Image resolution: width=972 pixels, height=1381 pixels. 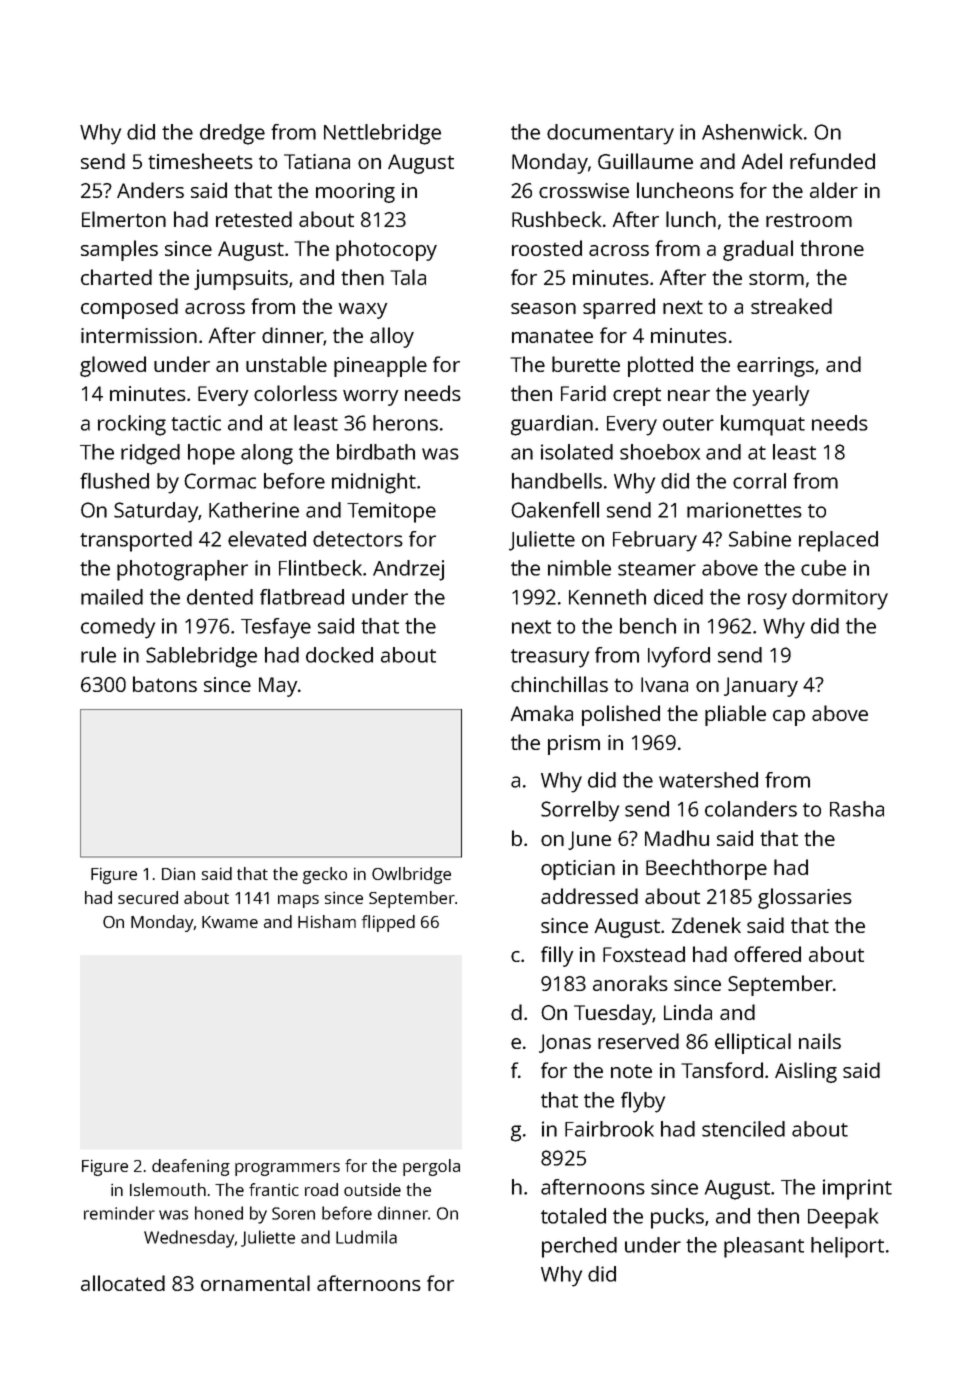 I want to click on Ivyford, so click(x=679, y=657).
